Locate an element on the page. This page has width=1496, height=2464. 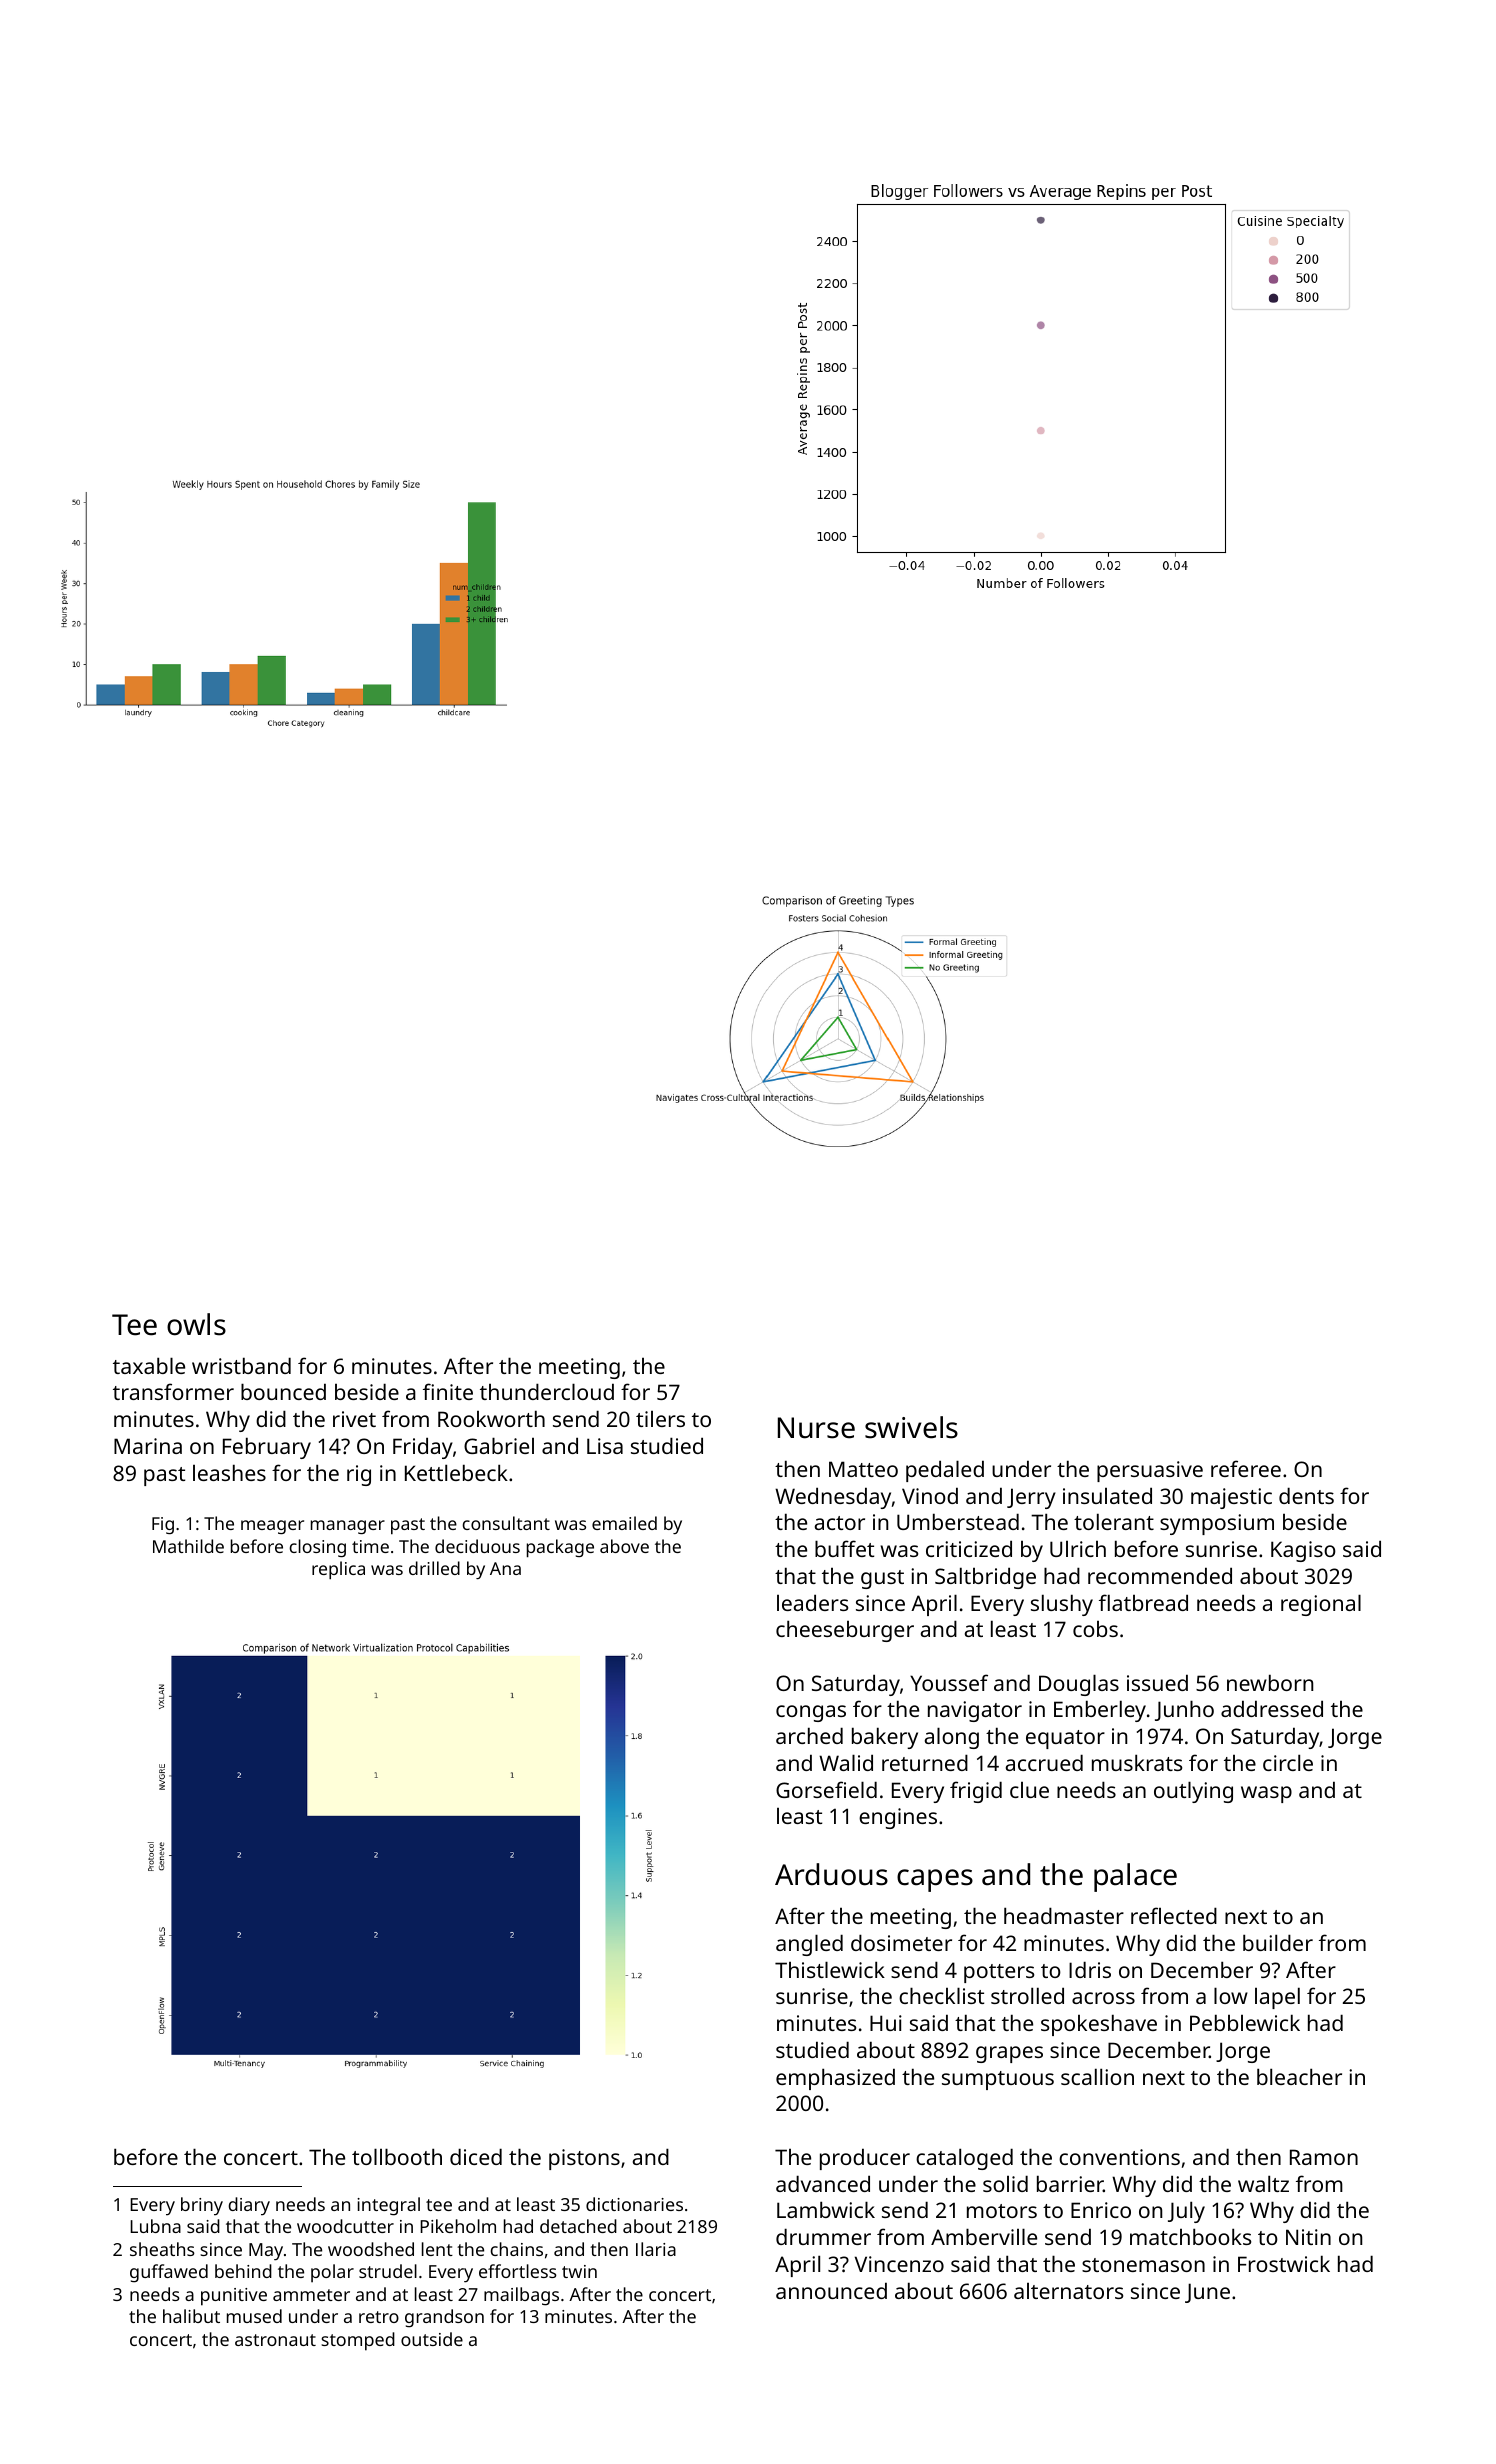
Ramon is located at coordinates (1324, 2157).
